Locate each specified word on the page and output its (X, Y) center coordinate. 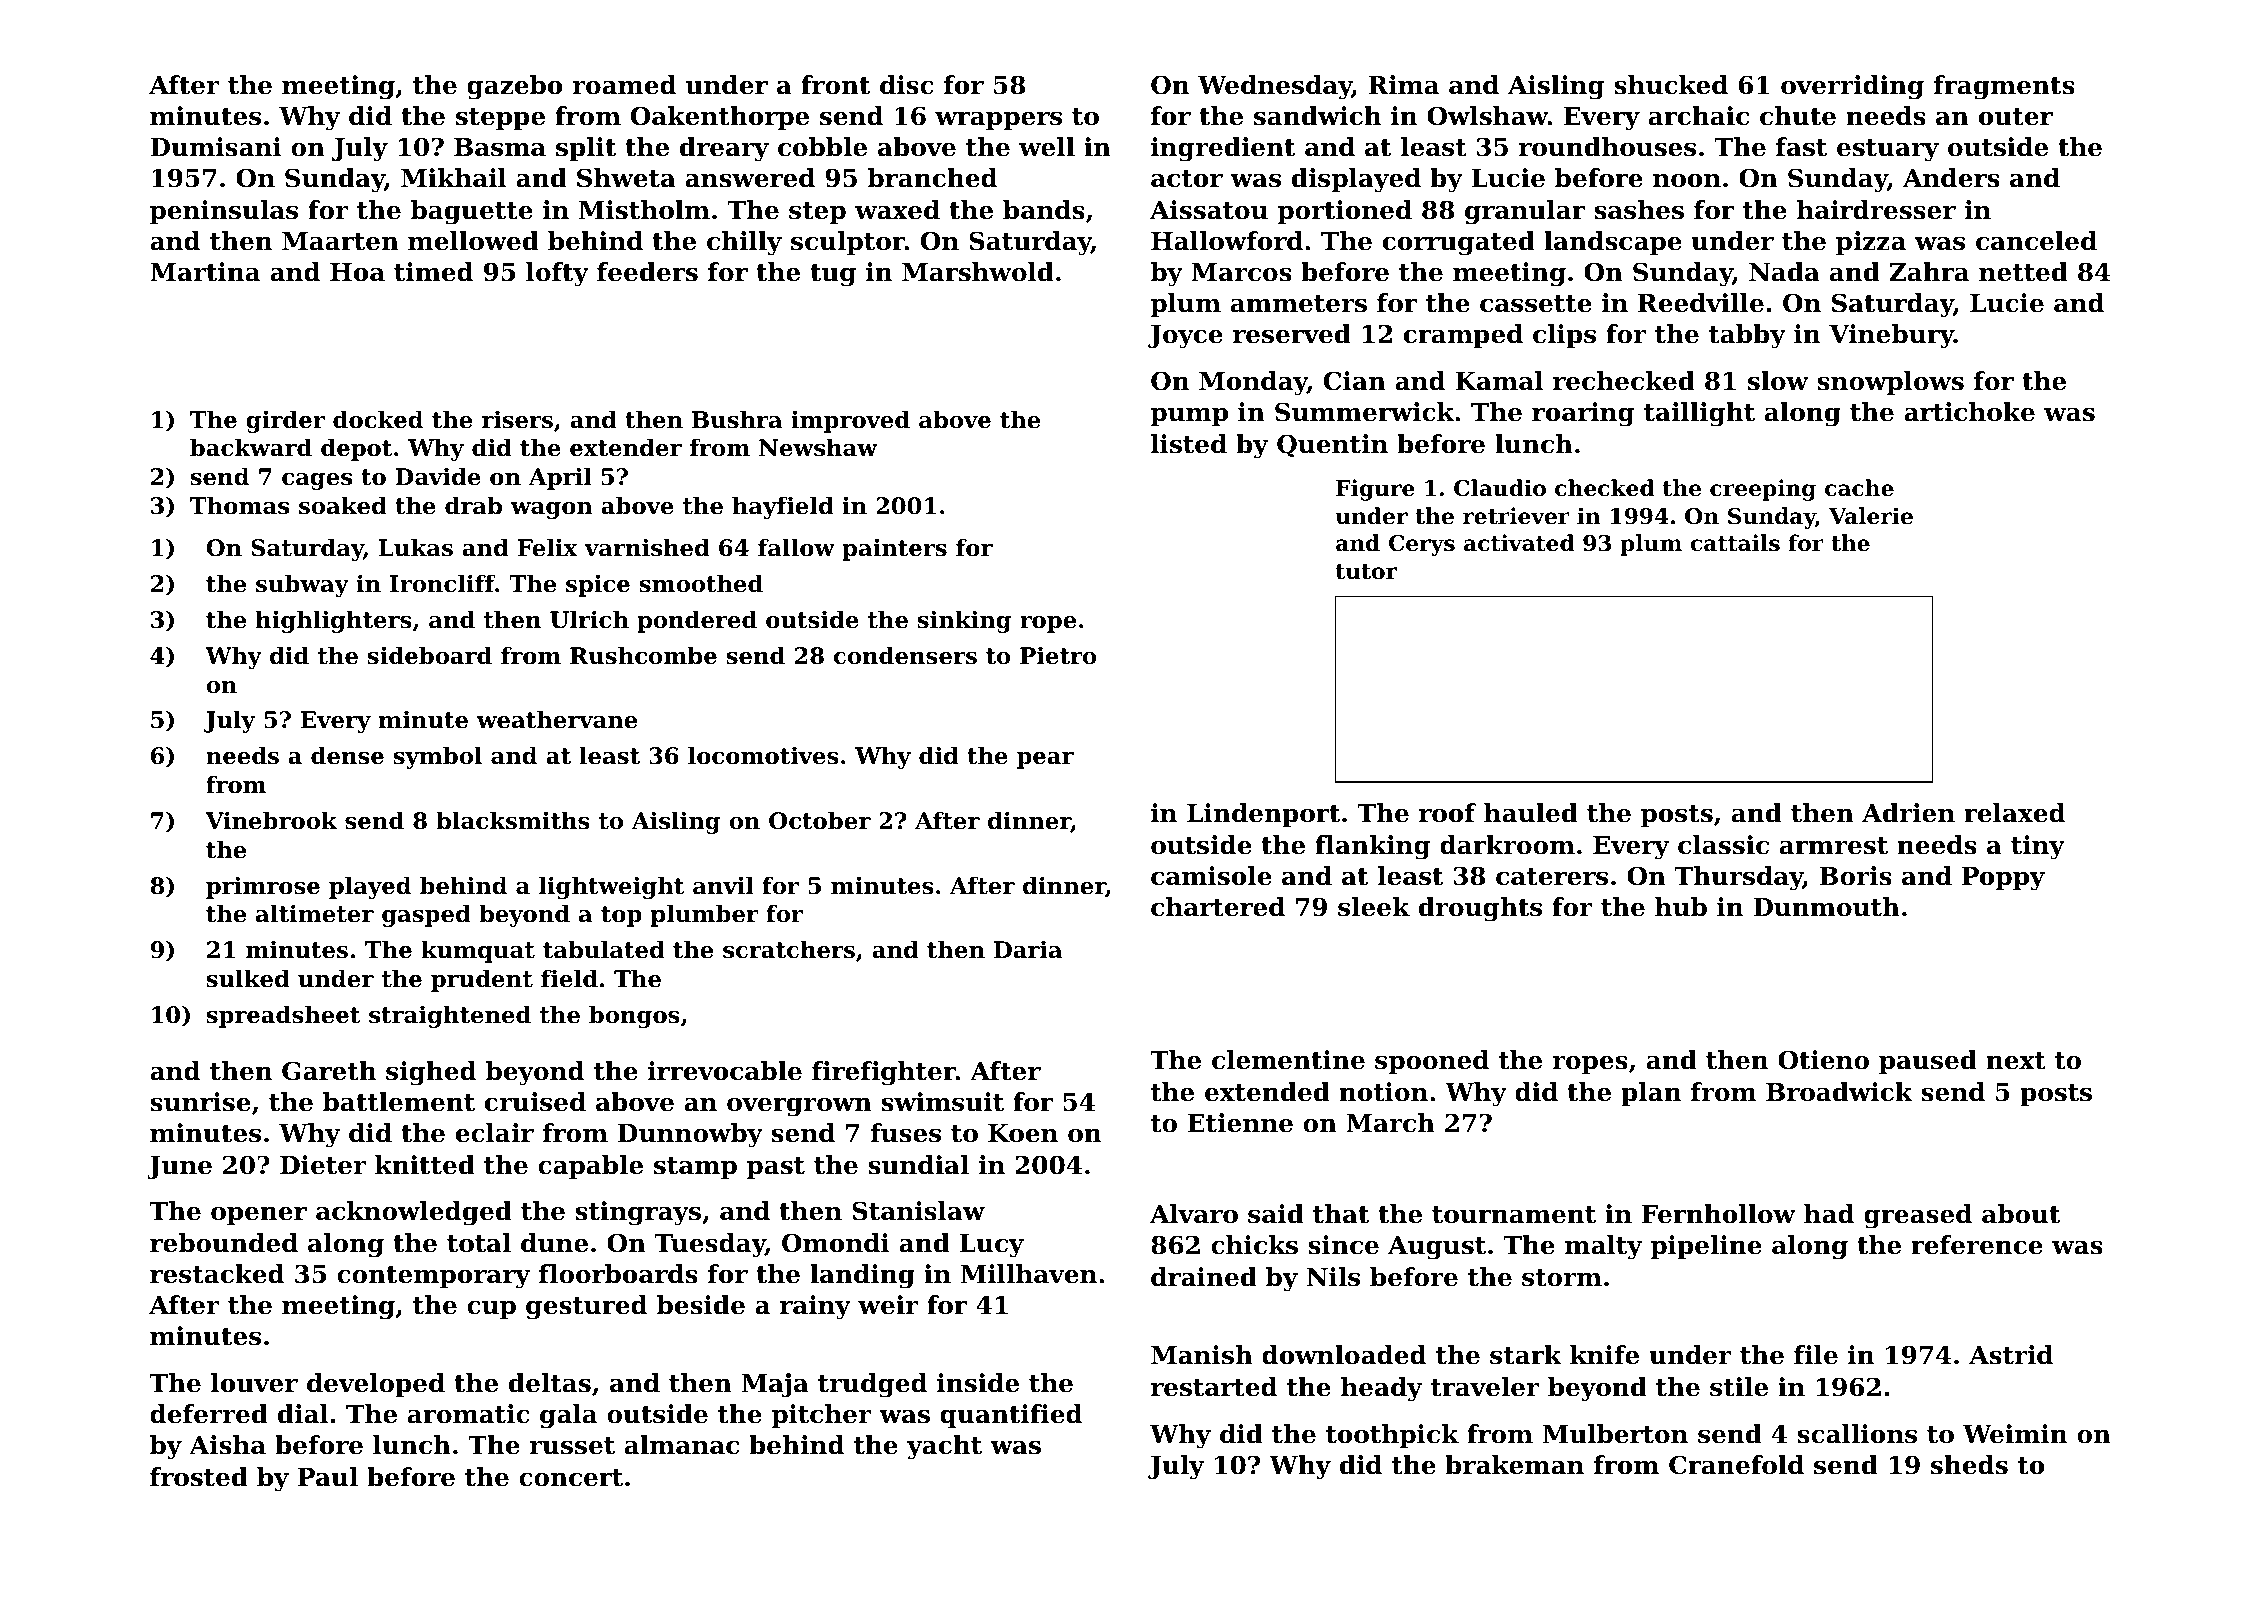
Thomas (239, 505)
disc (907, 85)
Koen (1023, 1133)
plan (1651, 1094)
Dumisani (216, 147)
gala (568, 1416)
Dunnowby (690, 1135)
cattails (1735, 543)
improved (850, 421)
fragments (2004, 87)
